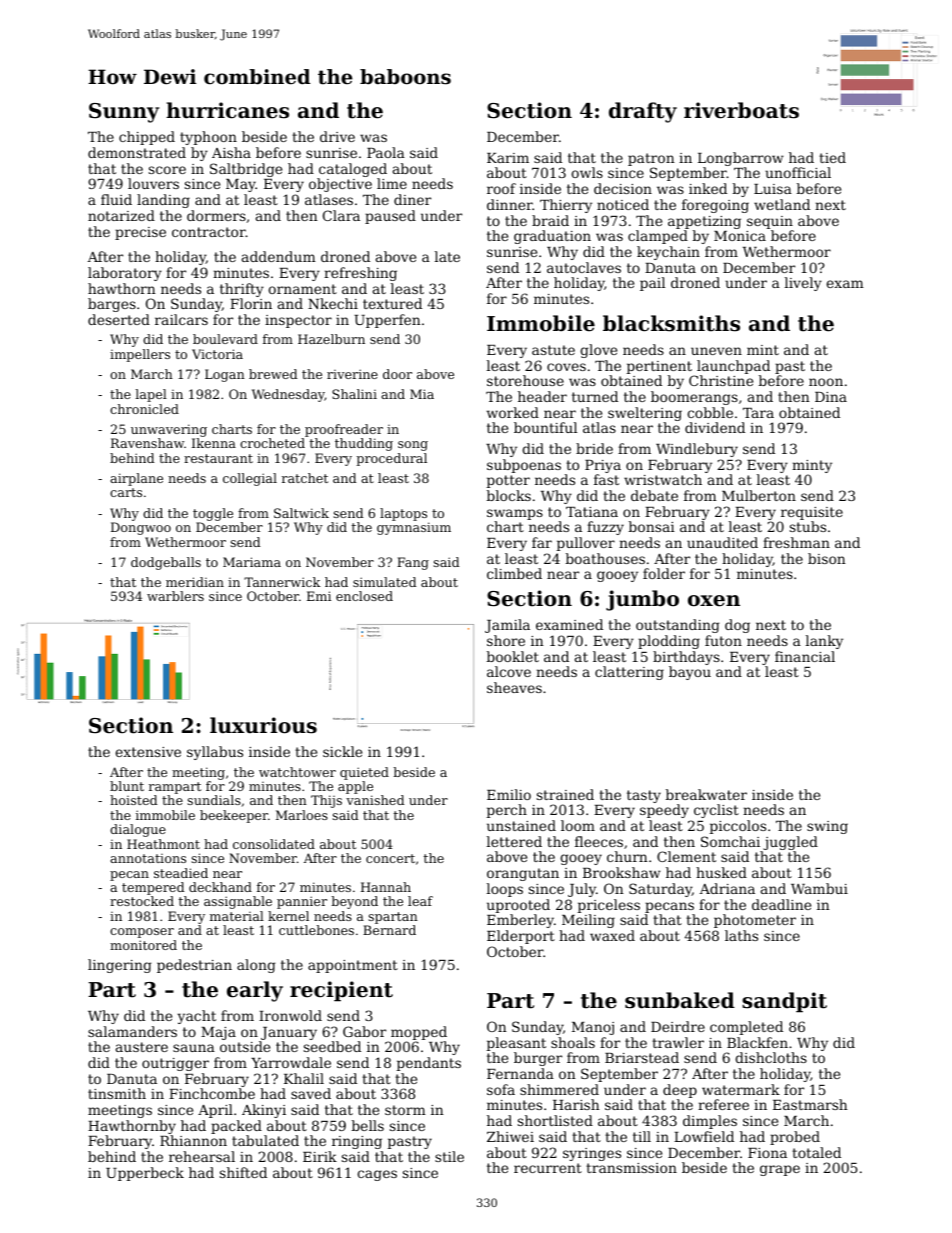 The height and width of the screenshot is (1233, 952). Describe the element at coordinates (132, 1031) in the screenshot. I see `salamanders` at that location.
